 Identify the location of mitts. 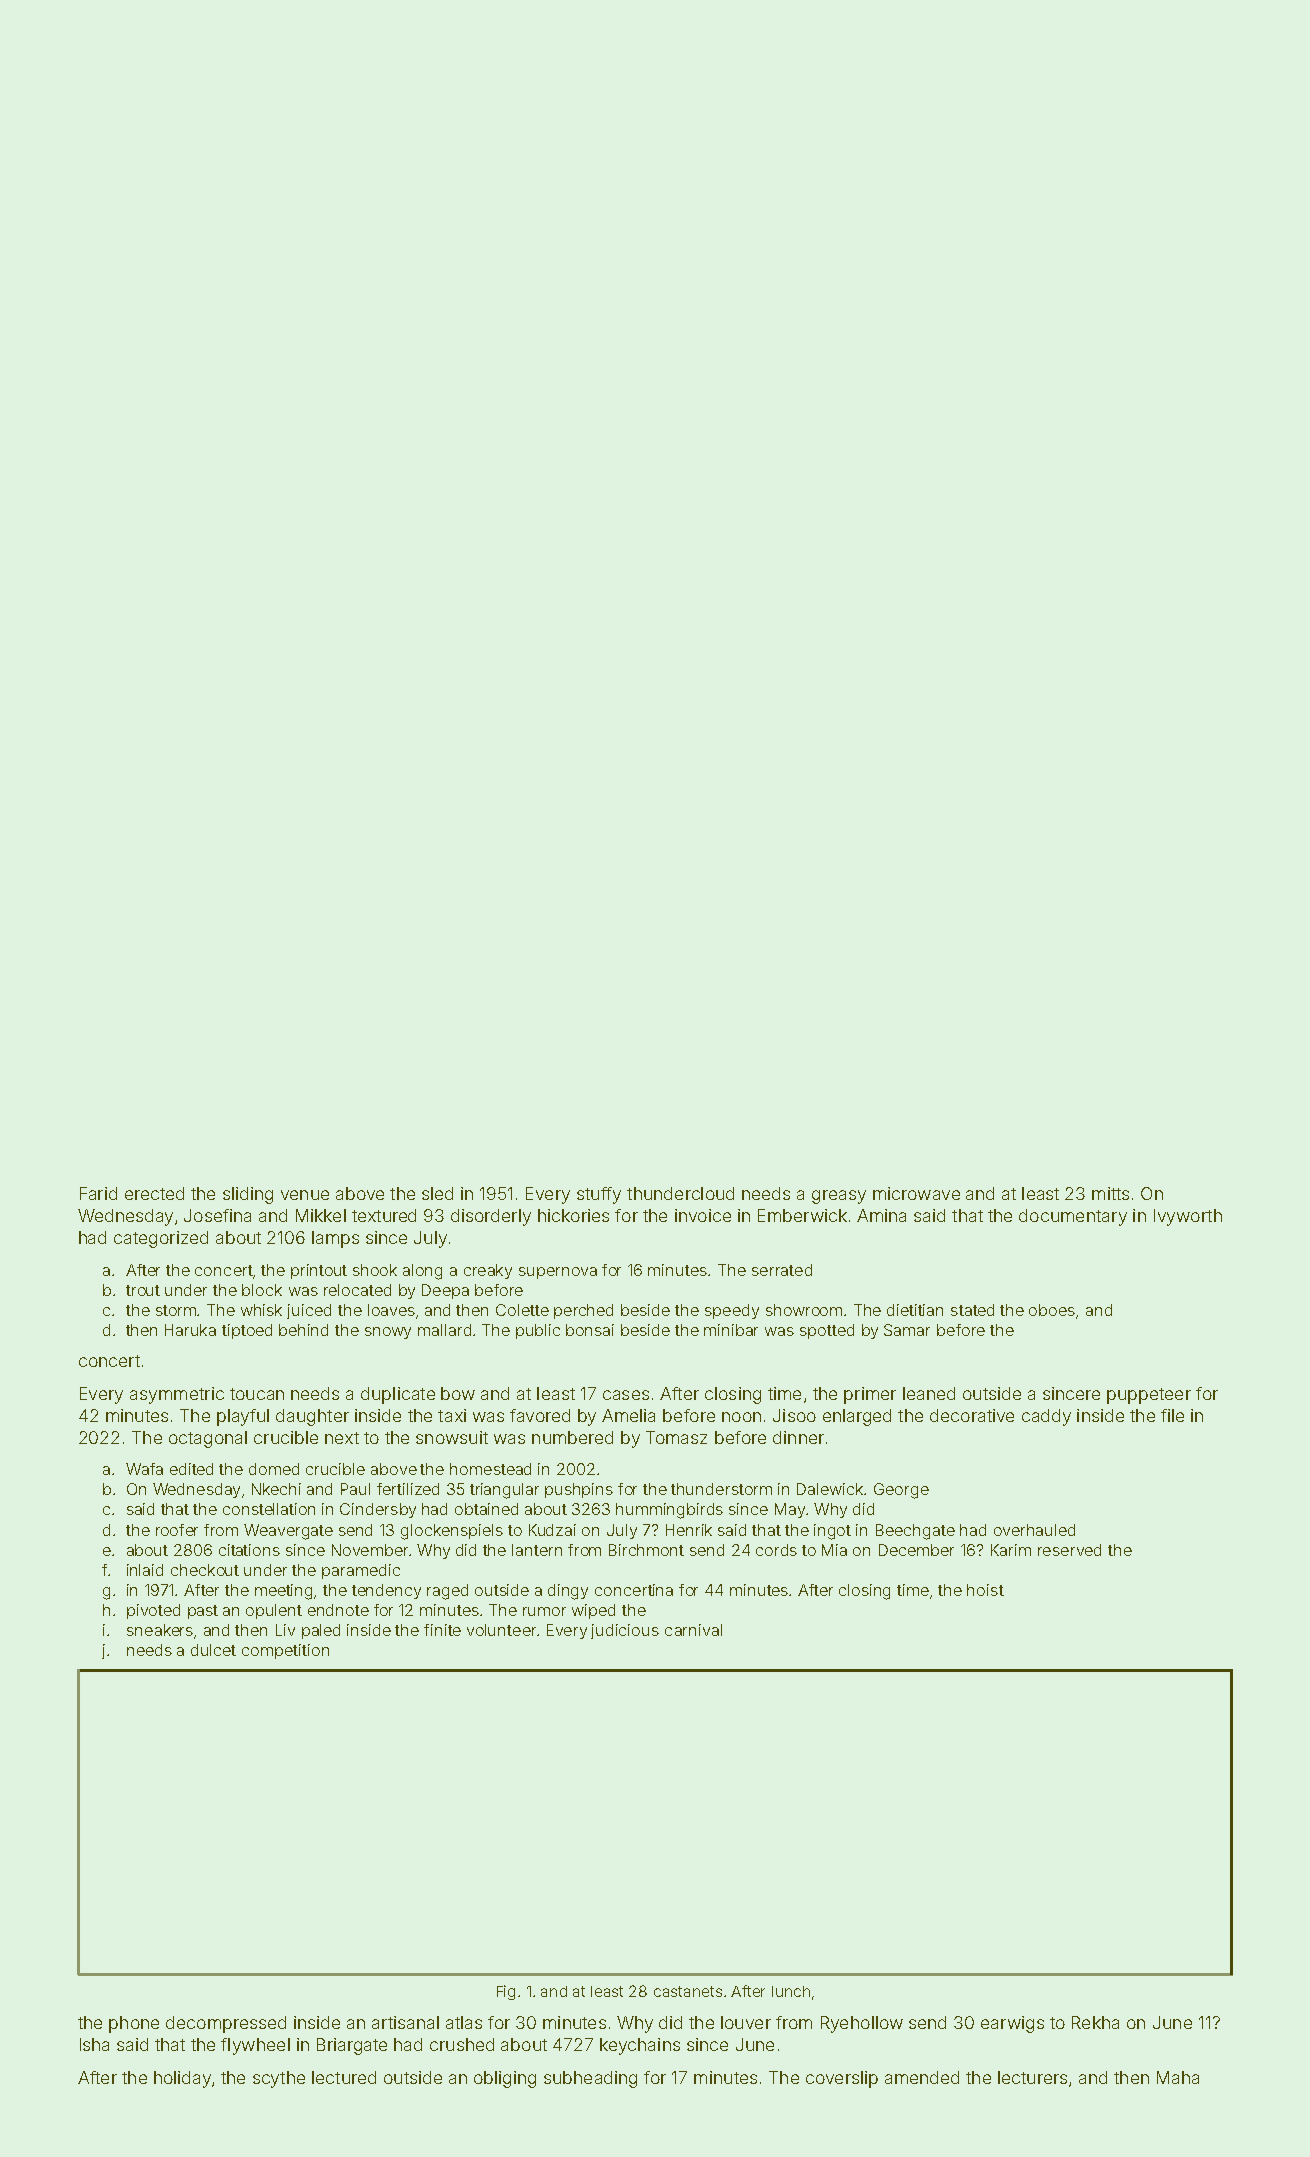
(1110, 1193).
